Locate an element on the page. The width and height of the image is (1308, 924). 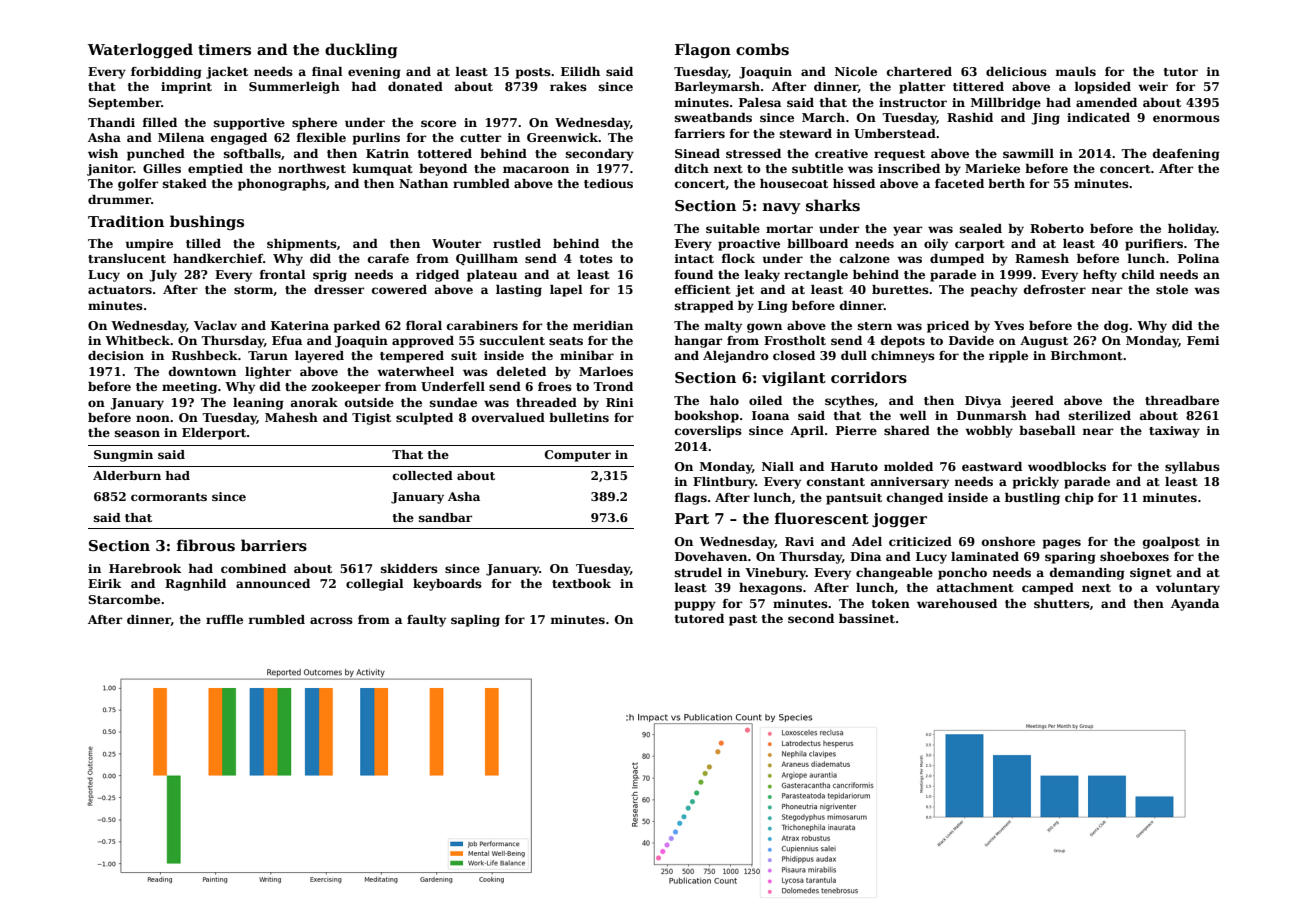
announced is located at coordinates (273, 583).
